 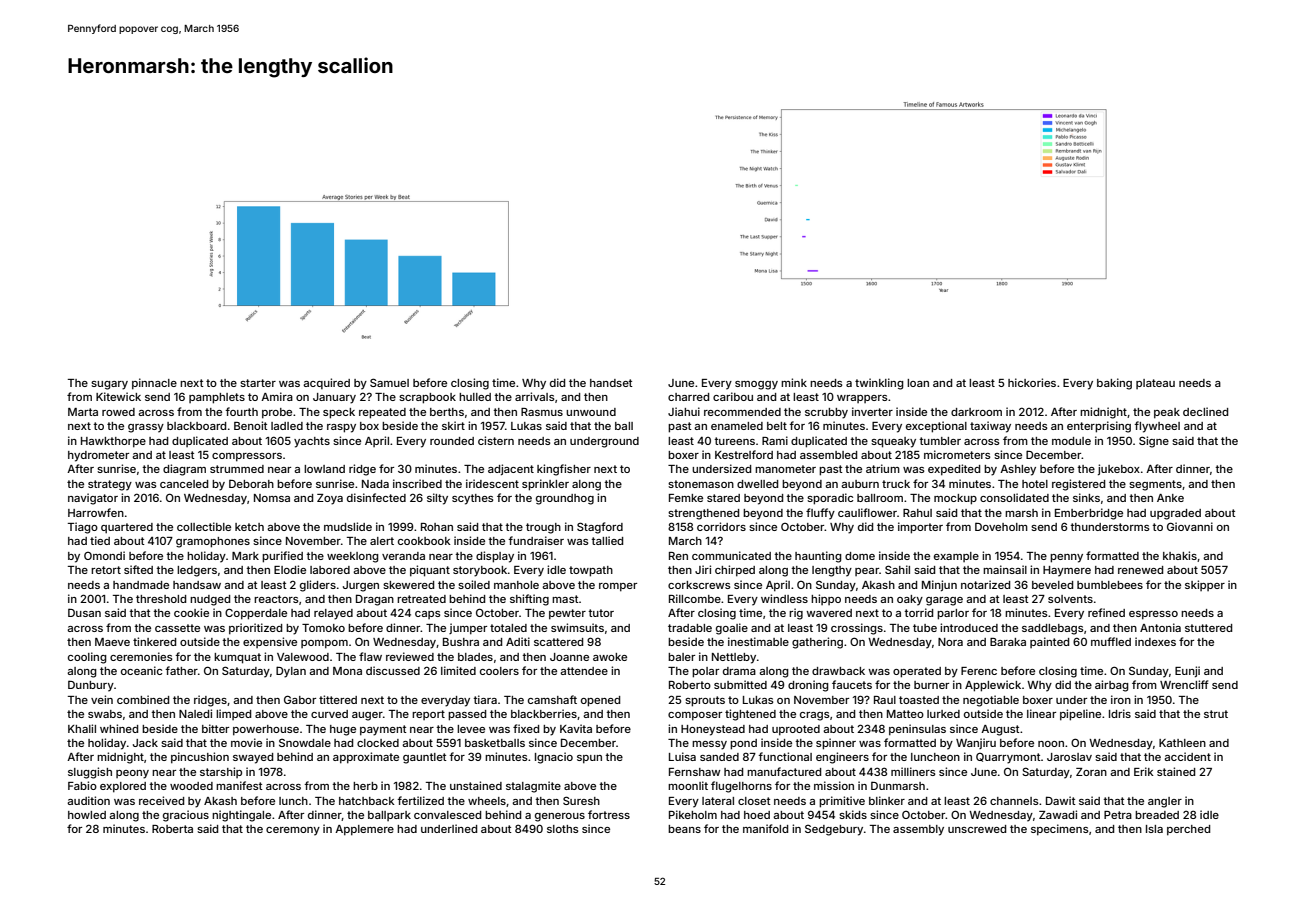 I want to click on shifting, so click(x=529, y=600).
